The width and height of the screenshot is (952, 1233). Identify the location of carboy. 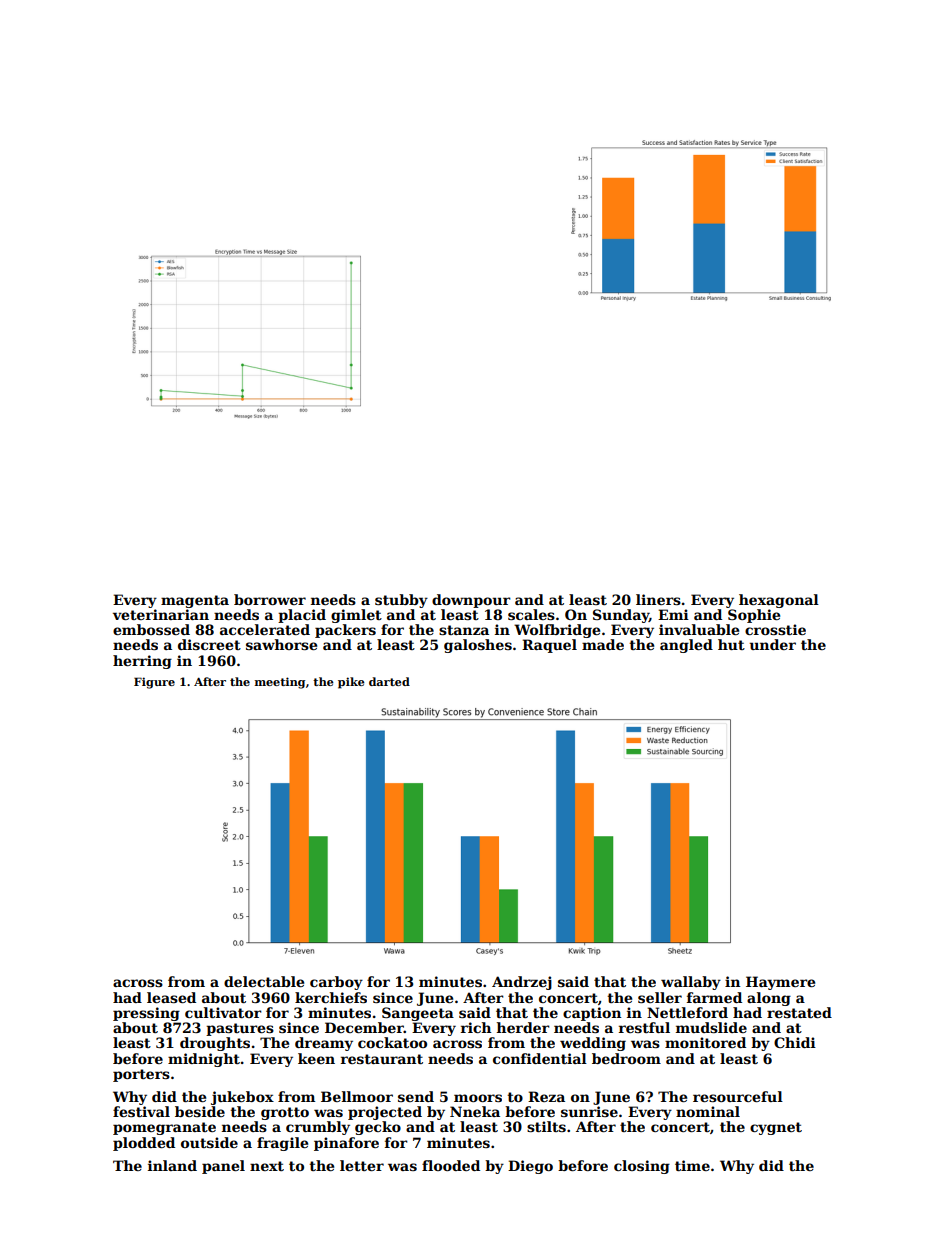
(336, 983).
